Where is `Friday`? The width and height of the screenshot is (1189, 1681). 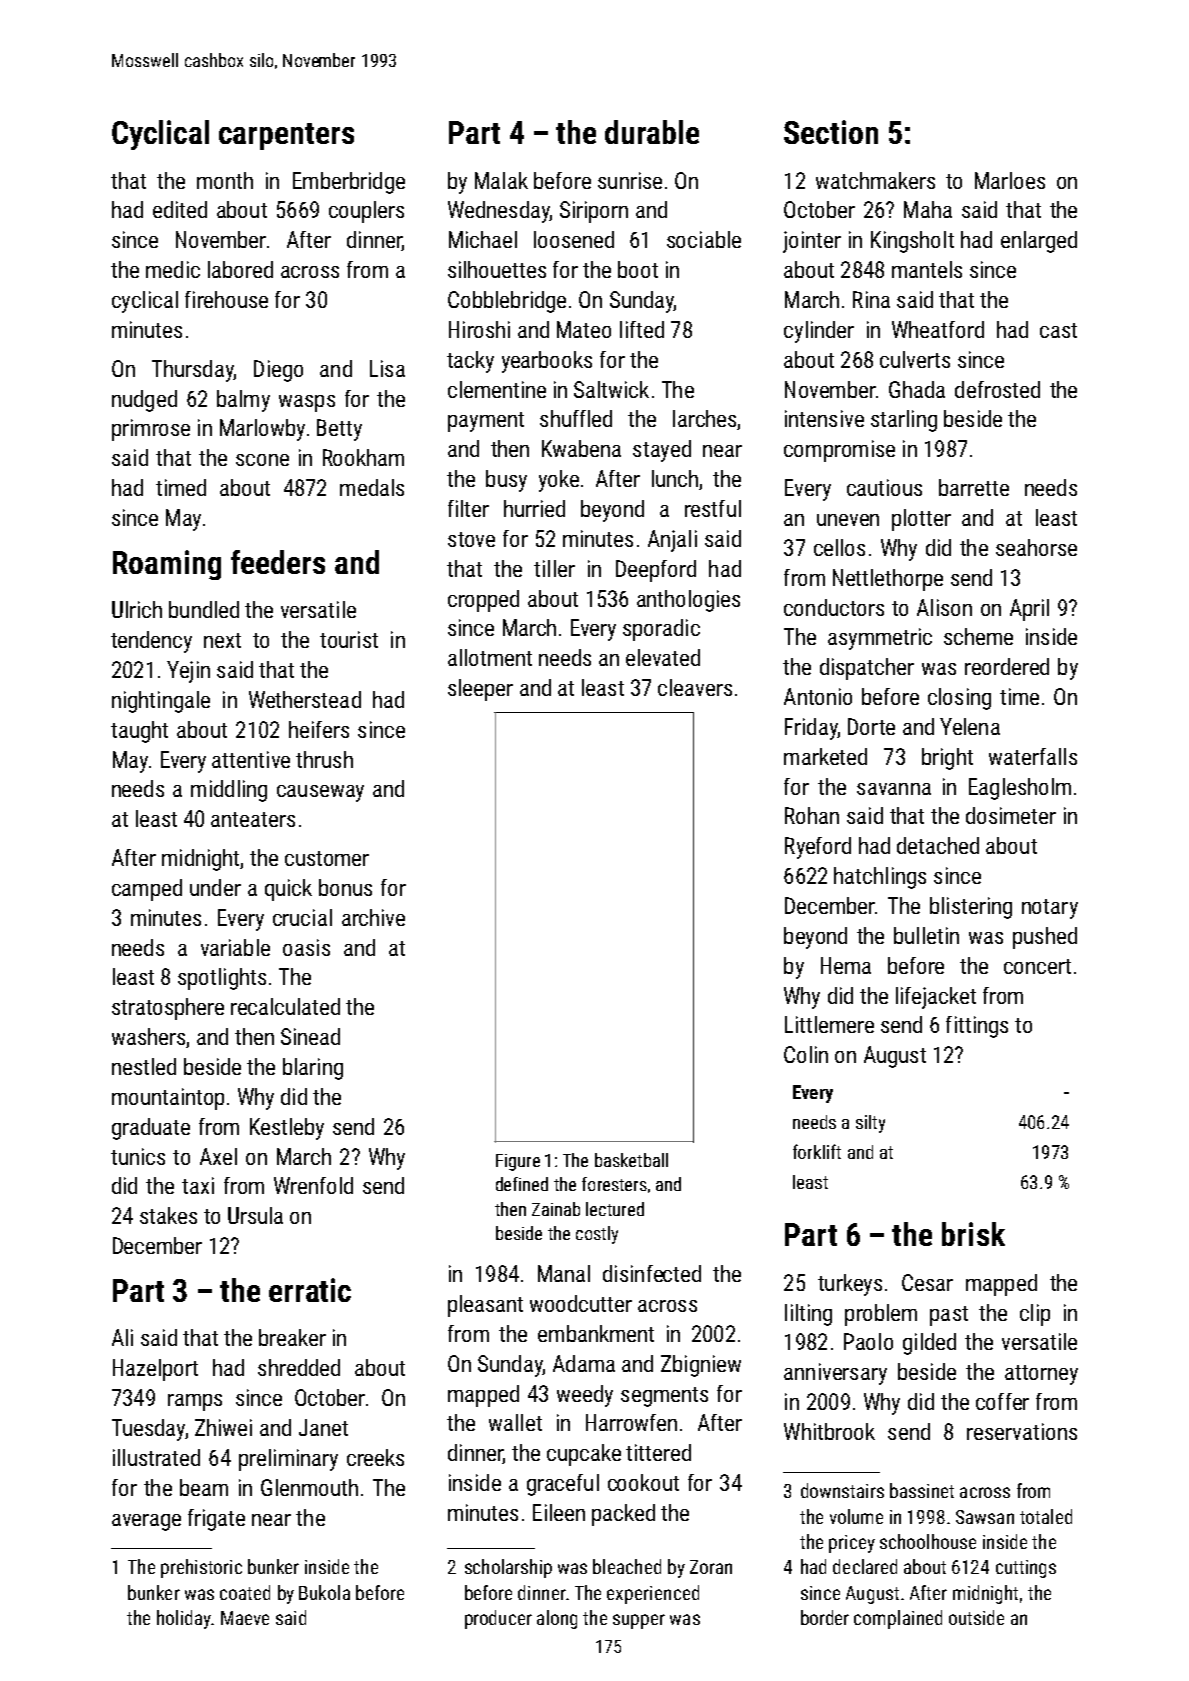
Friday is located at coordinates (811, 729).
